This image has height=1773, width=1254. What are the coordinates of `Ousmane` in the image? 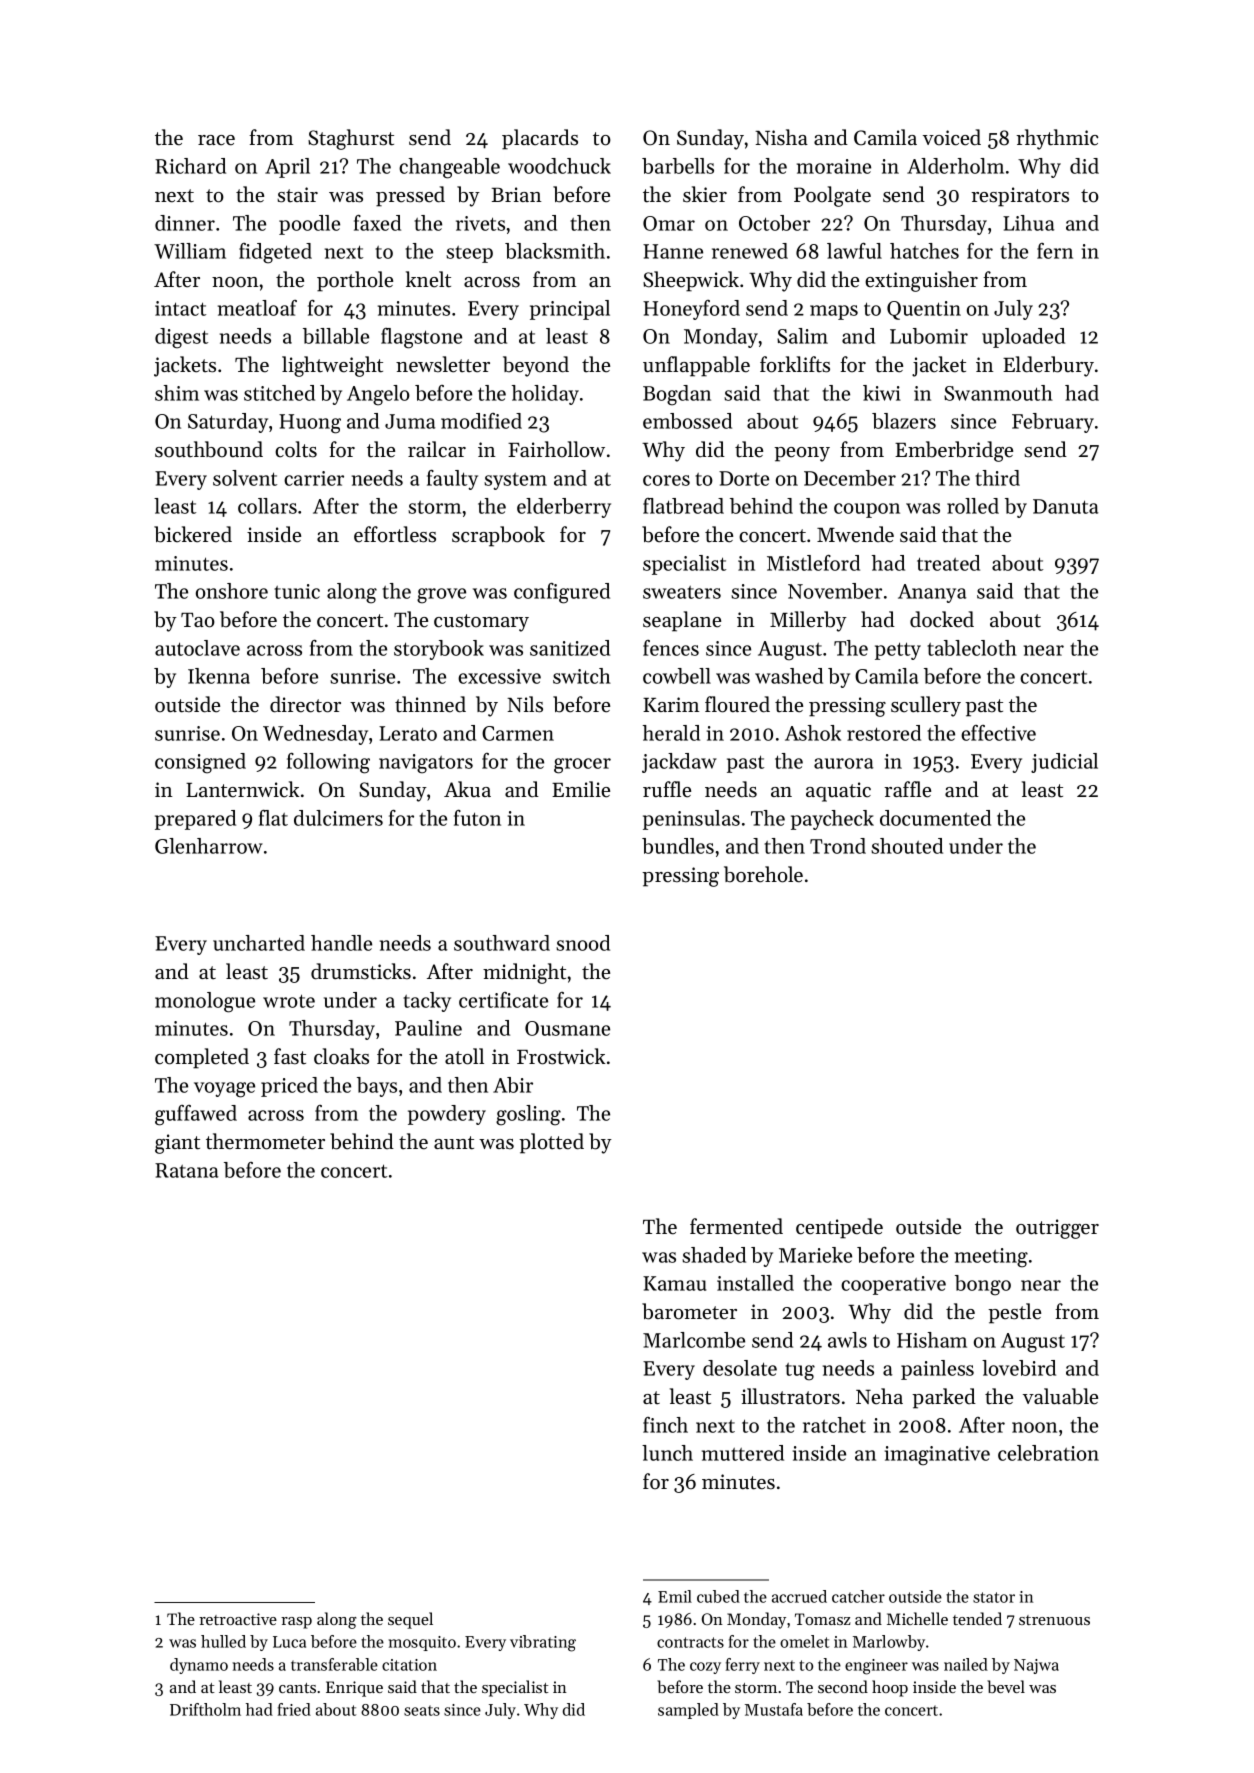 It's located at (567, 1028).
